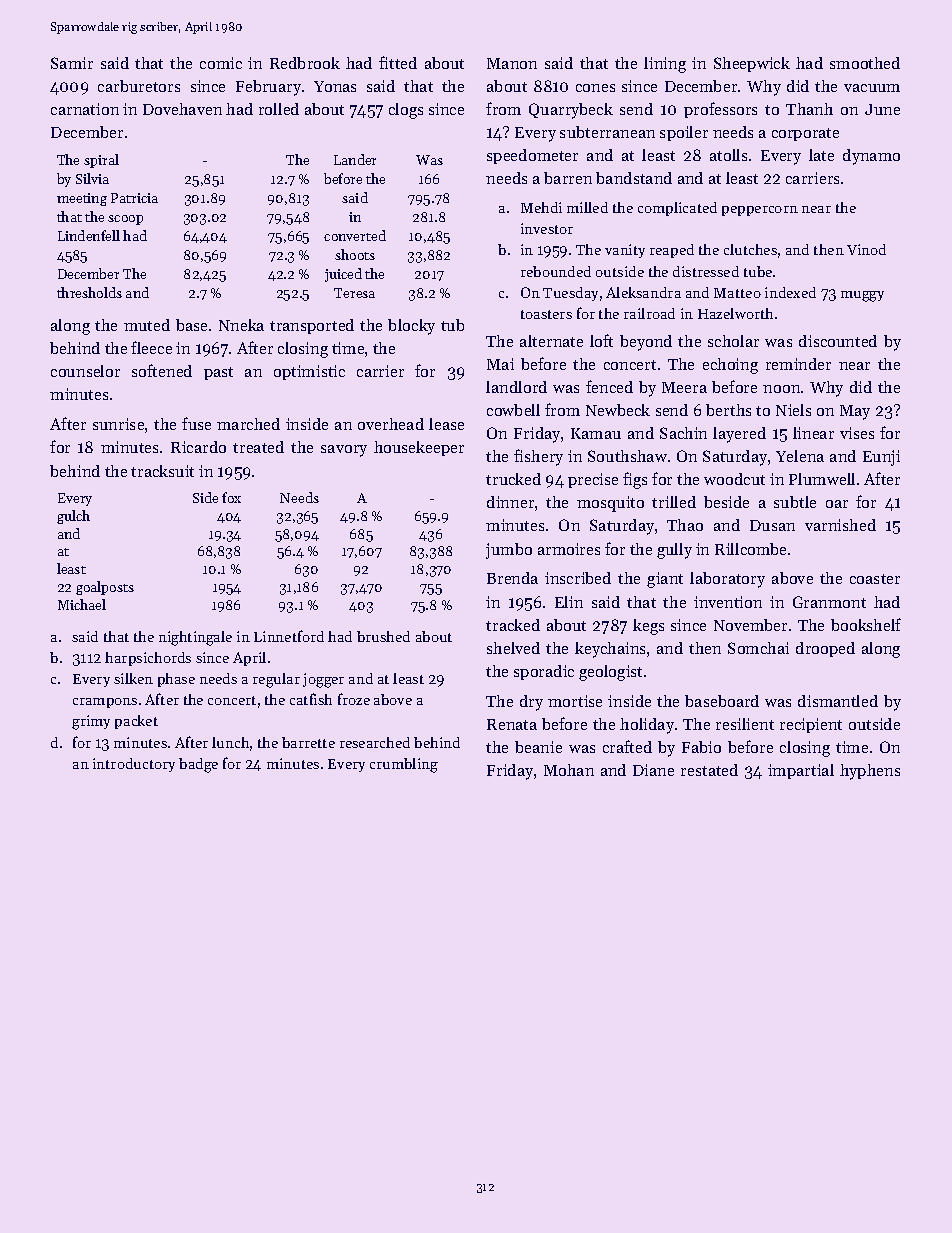 The width and height of the screenshot is (952, 1233). Describe the element at coordinates (752, 64) in the screenshot. I see `Sheepwick` at that location.
